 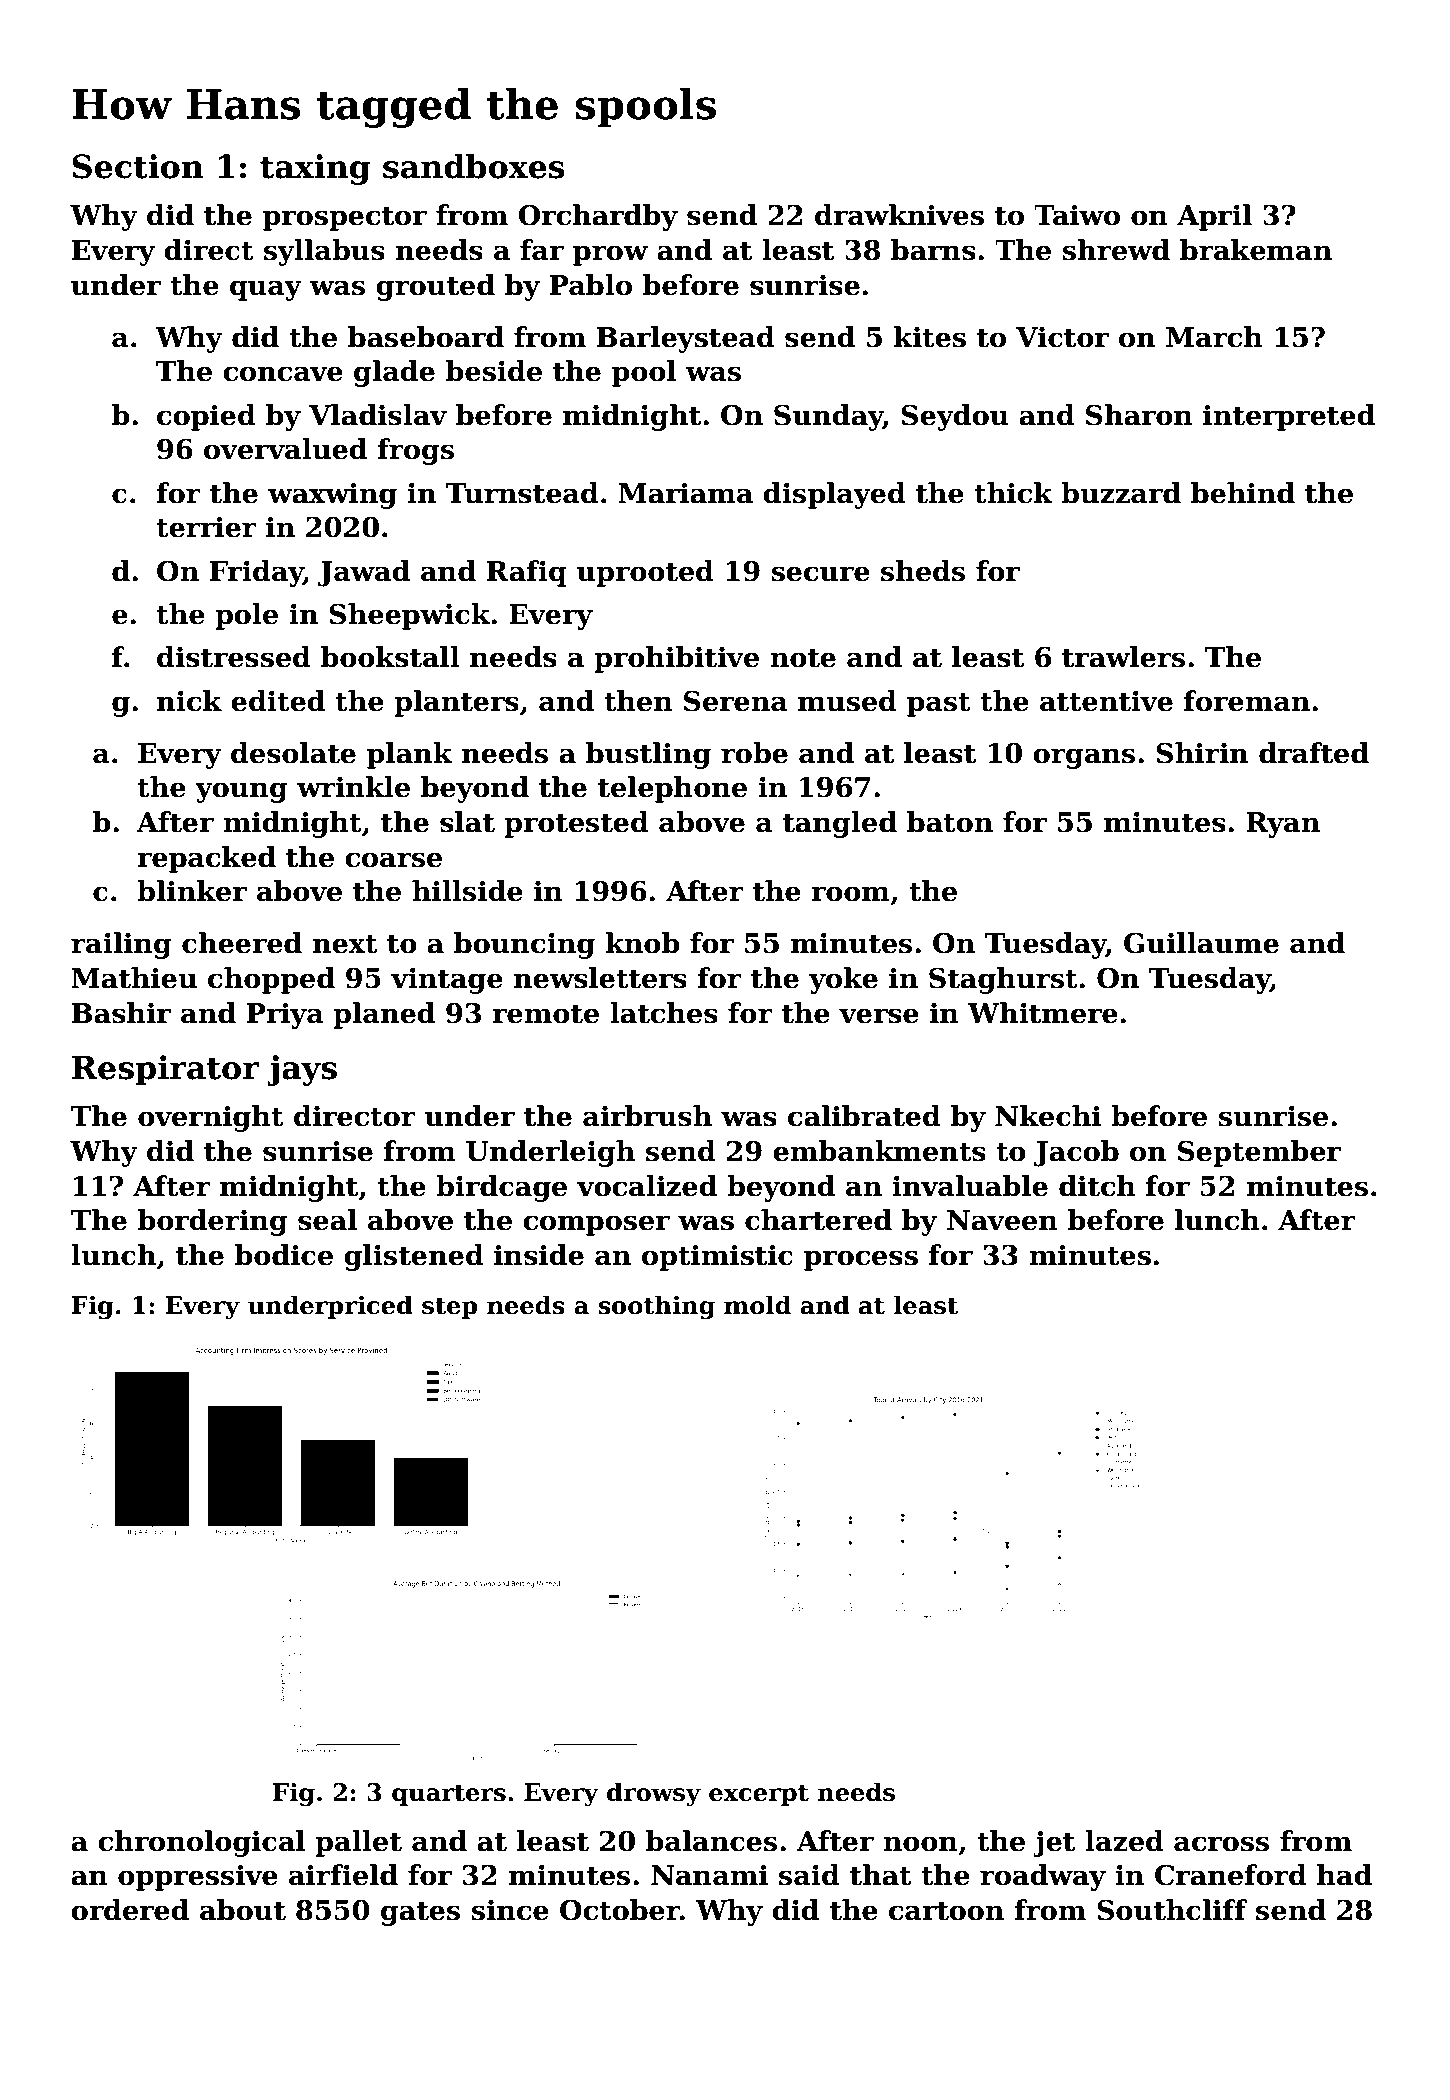 I want to click on Priya, so click(x=285, y=1015).
